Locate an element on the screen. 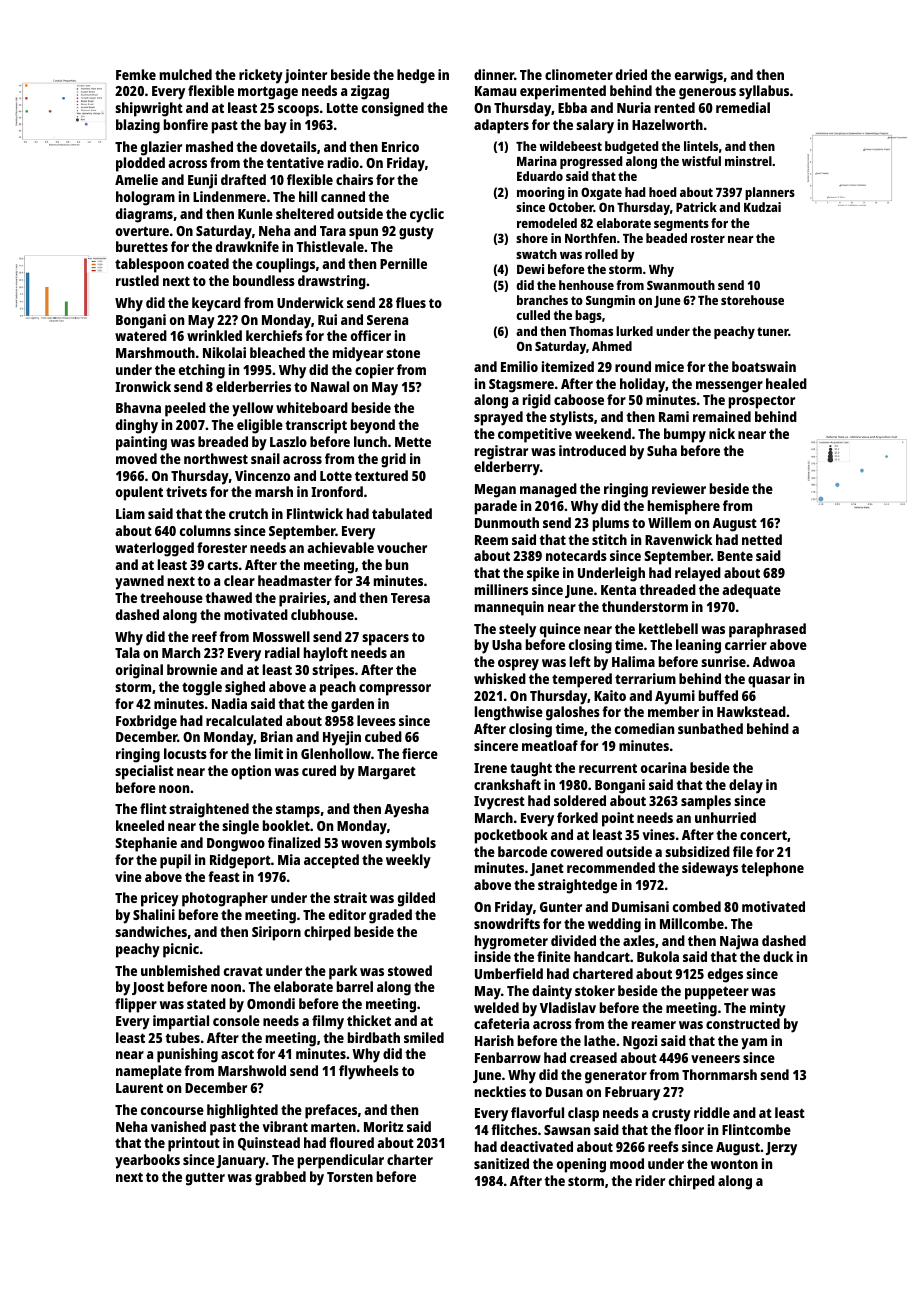  dried is located at coordinates (631, 74).
